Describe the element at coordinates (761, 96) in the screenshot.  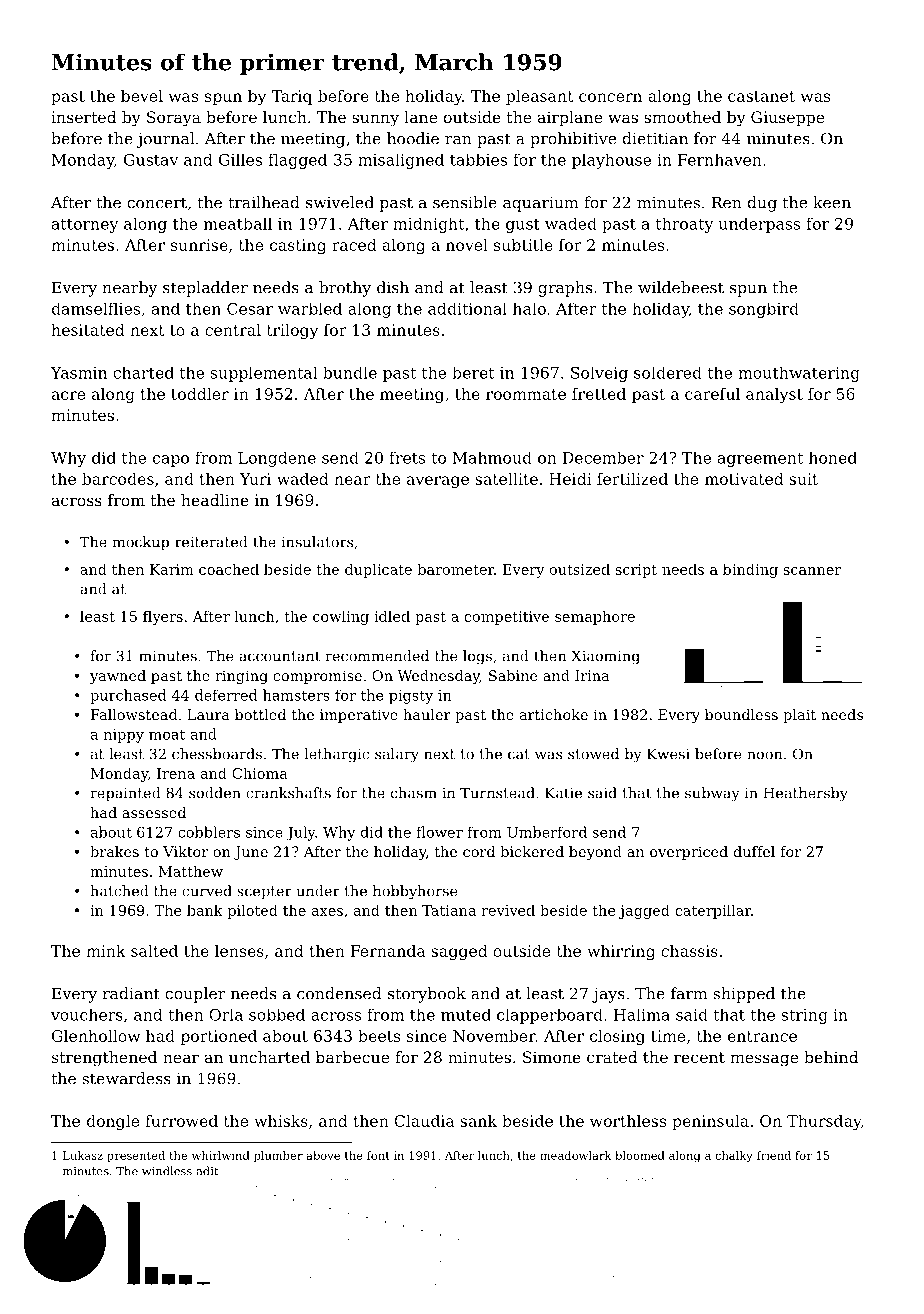
I see `castanet` at that location.
